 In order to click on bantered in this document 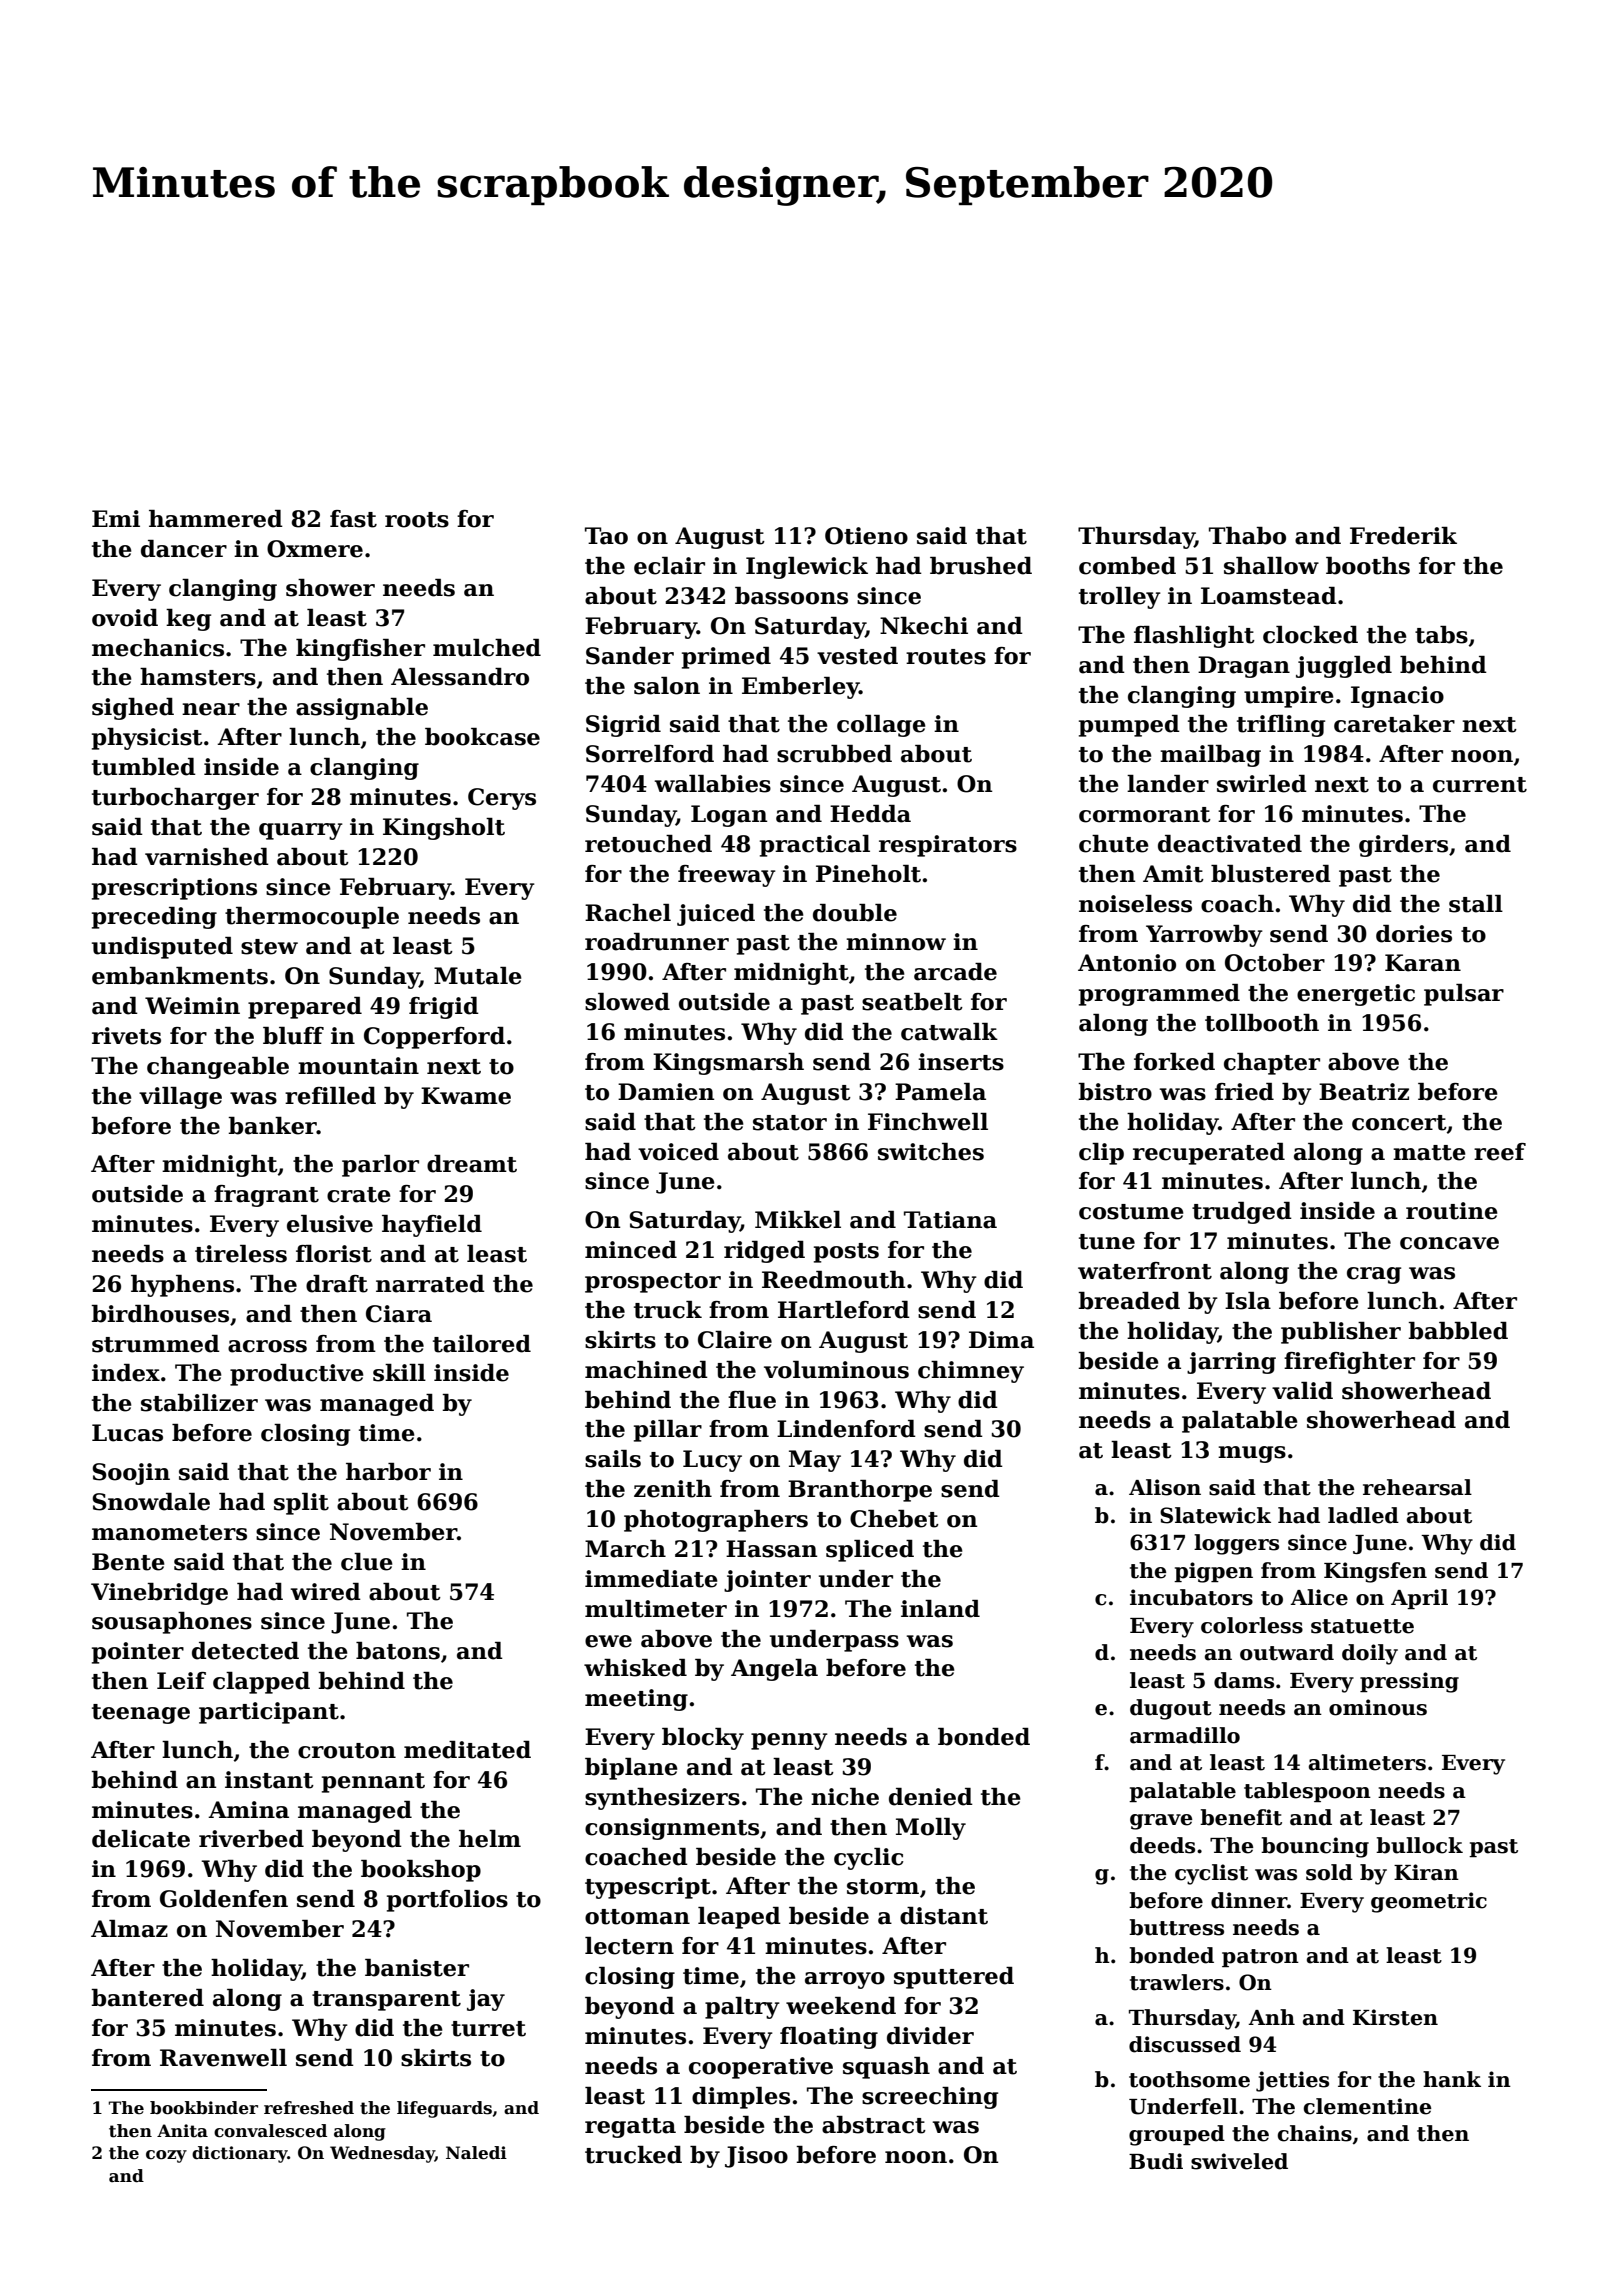, I will do `click(147, 1998)`.
